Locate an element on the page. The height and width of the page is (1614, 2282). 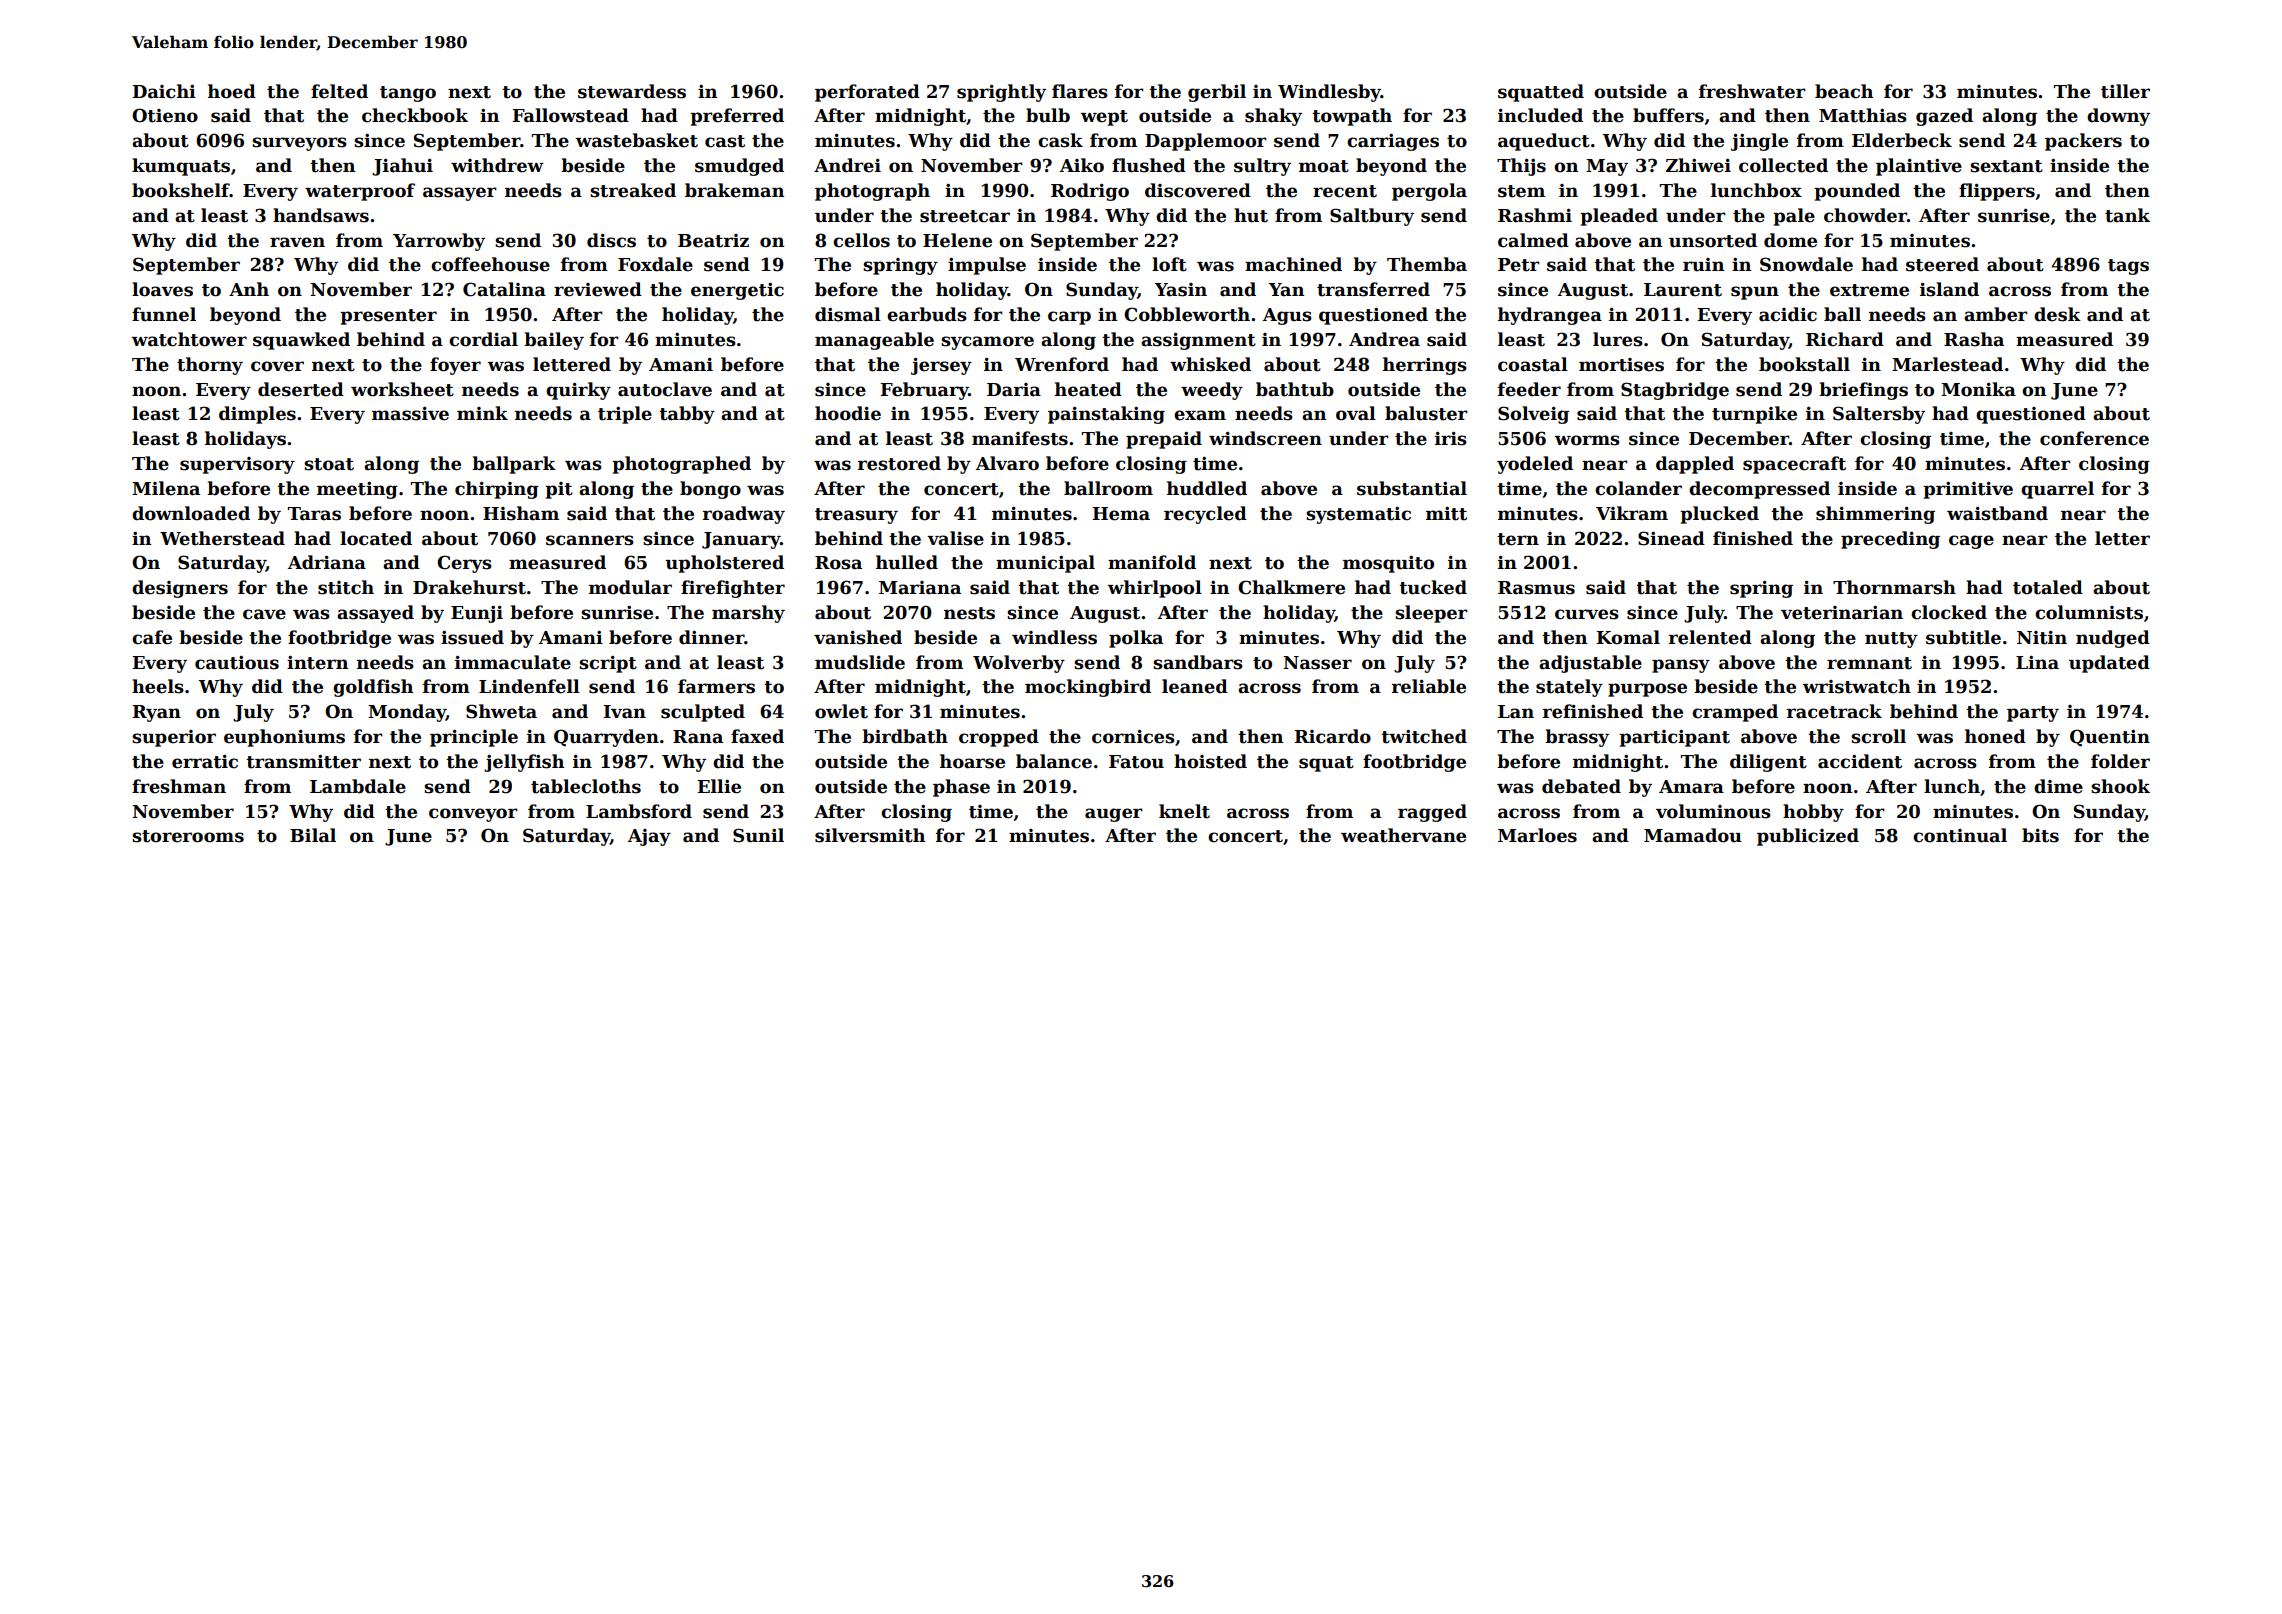
tiller is located at coordinates (2125, 91).
